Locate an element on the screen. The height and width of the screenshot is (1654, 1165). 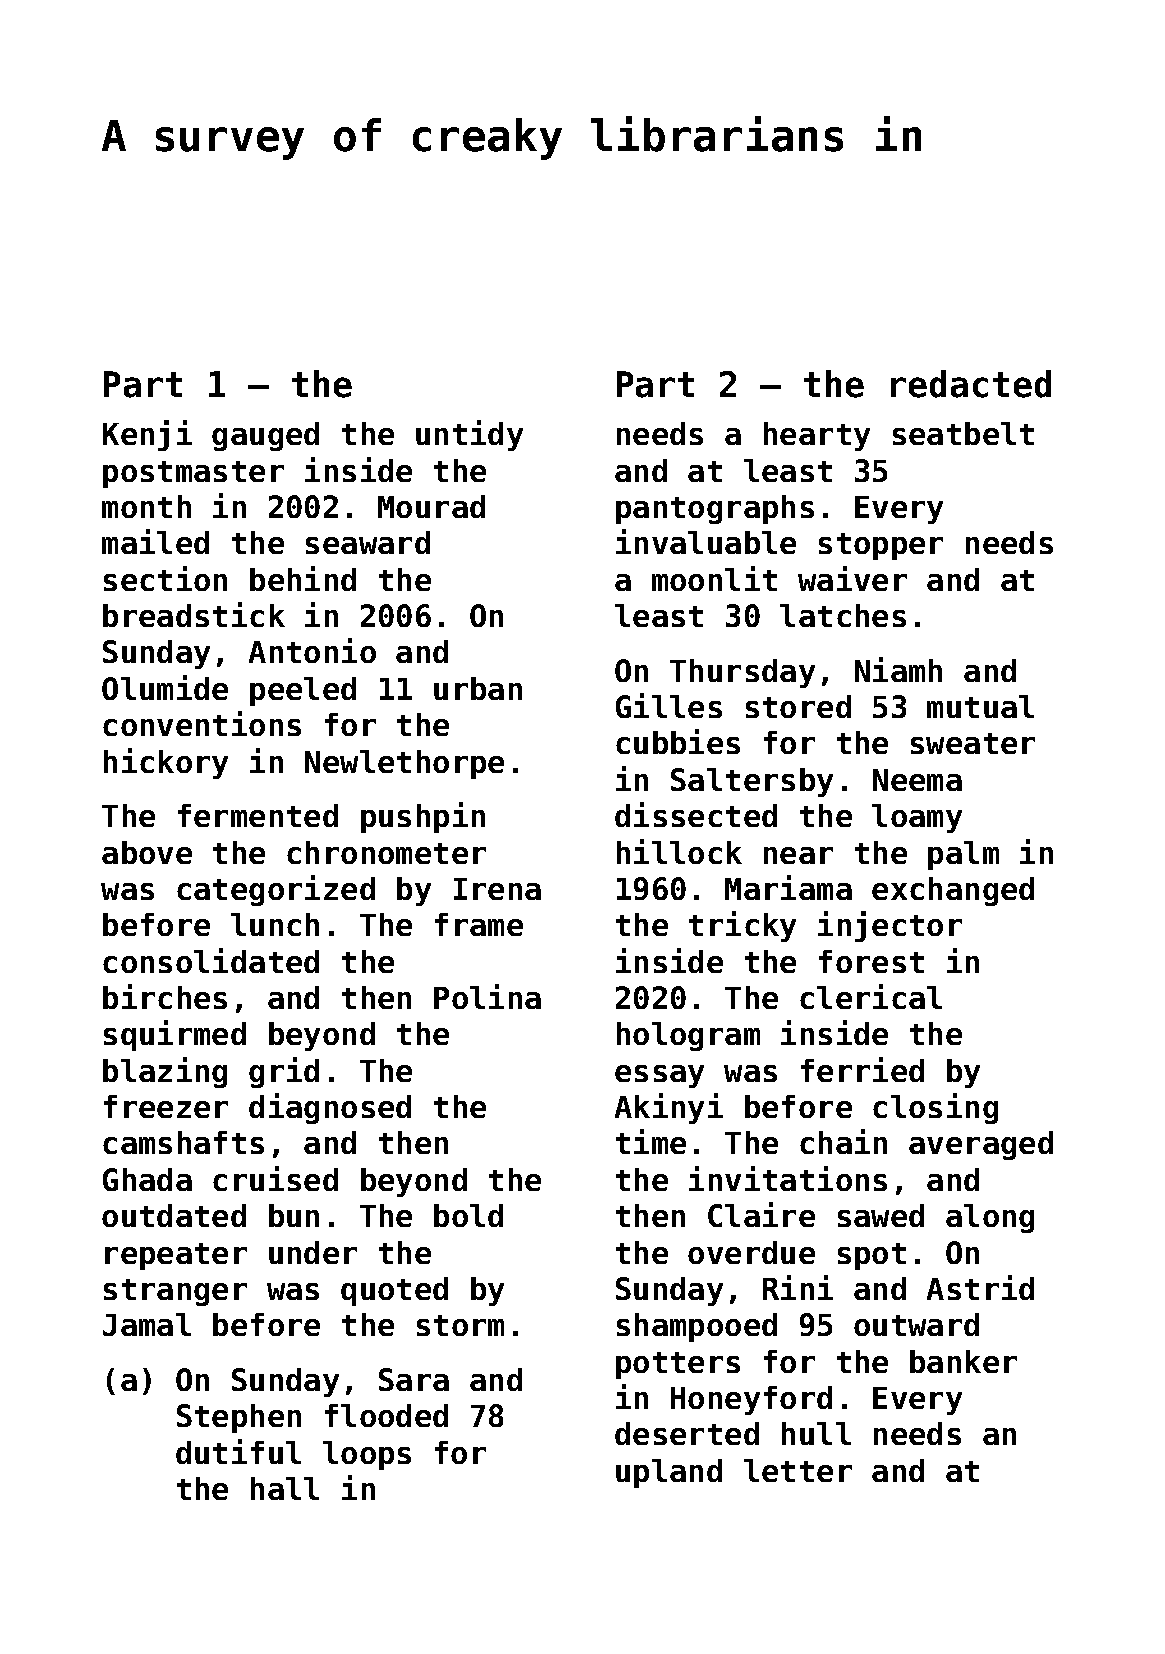
potters is located at coordinates (678, 1365).
